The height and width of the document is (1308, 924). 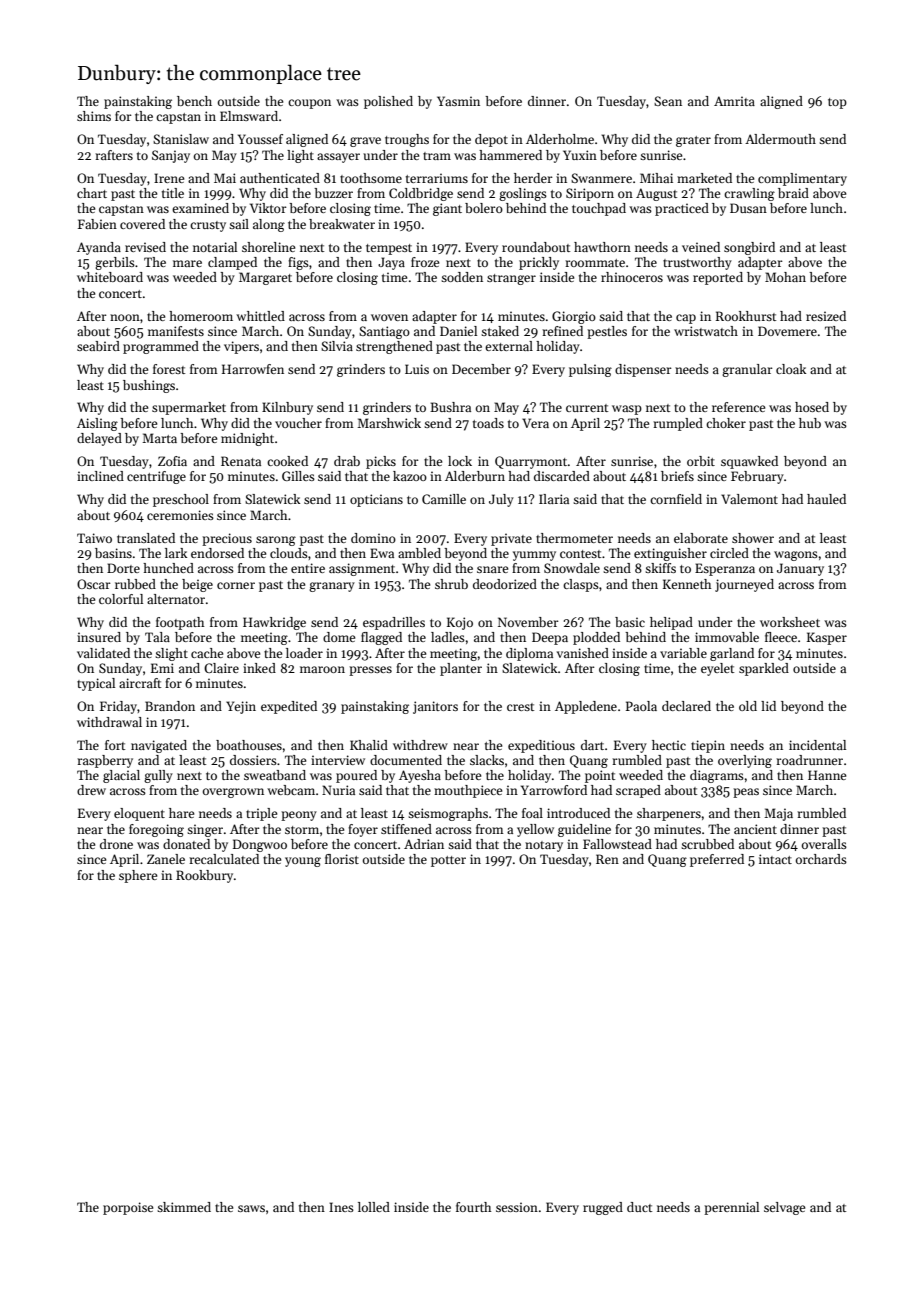 What do you see at coordinates (187, 263) in the document?
I see `mare` at bounding box center [187, 263].
